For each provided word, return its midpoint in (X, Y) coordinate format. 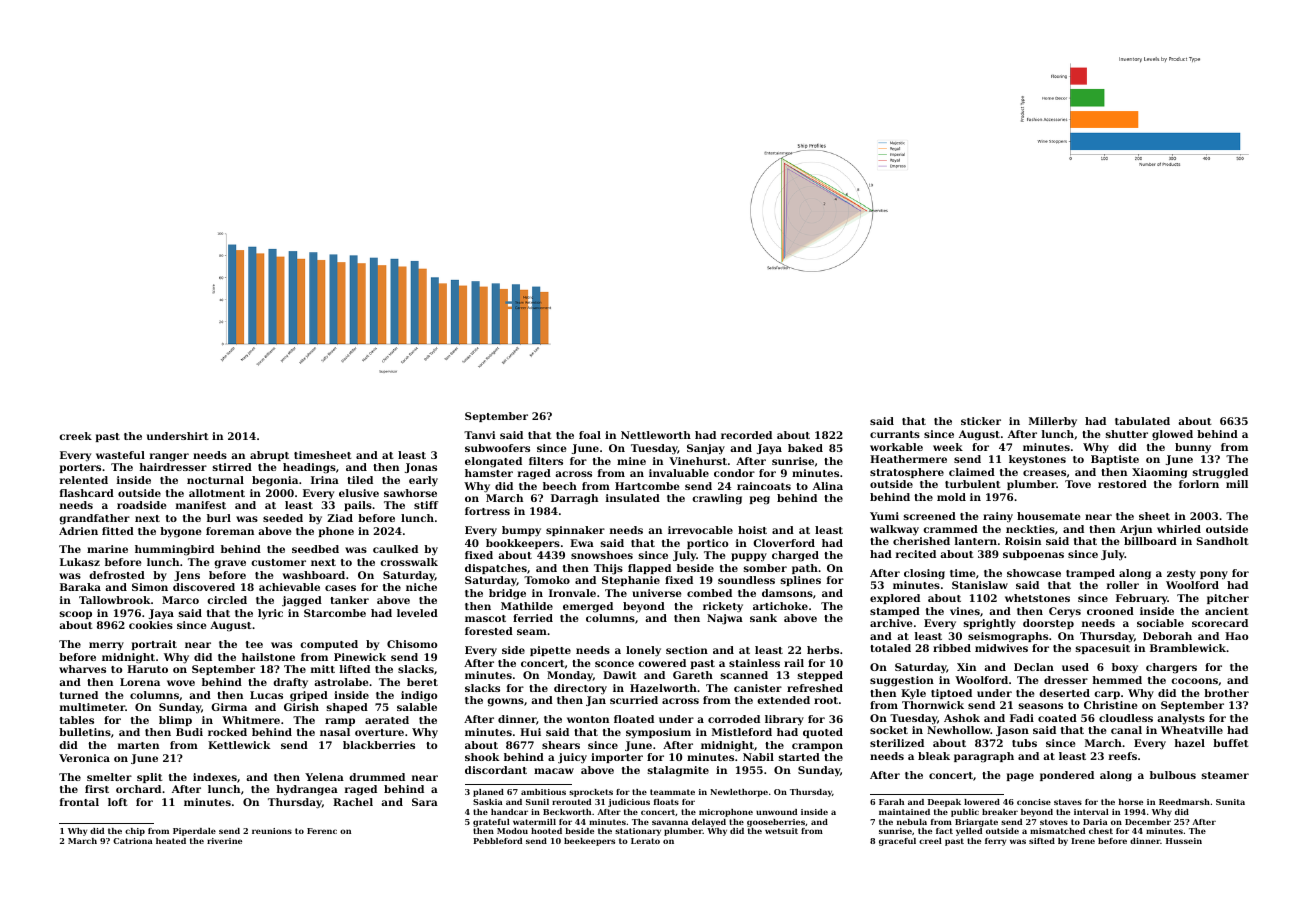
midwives (1001, 648)
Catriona (133, 841)
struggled (1220, 473)
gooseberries (776, 823)
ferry (995, 842)
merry (106, 646)
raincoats (764, 486)
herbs (823, 650)
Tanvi (480, 435)
